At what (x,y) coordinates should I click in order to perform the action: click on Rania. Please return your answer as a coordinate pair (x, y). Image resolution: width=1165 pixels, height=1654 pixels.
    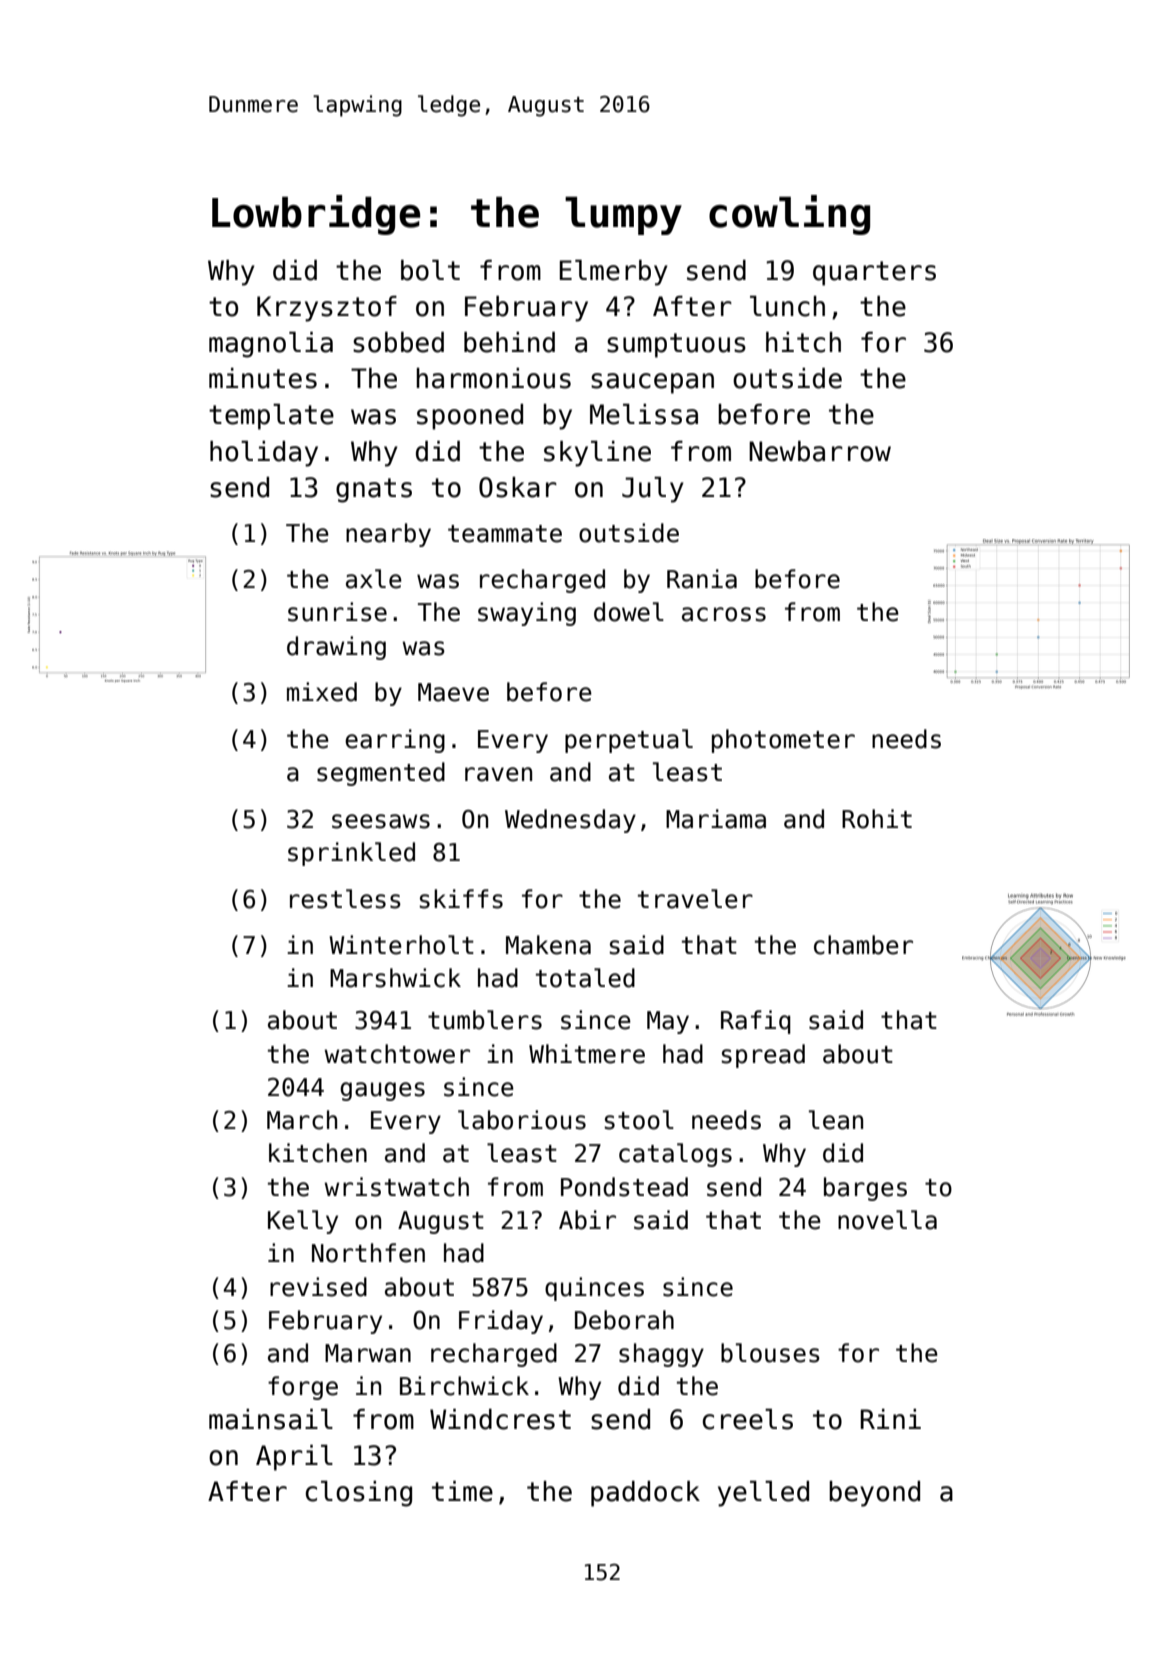
    Looking at the image, I should click on (702, 579).
